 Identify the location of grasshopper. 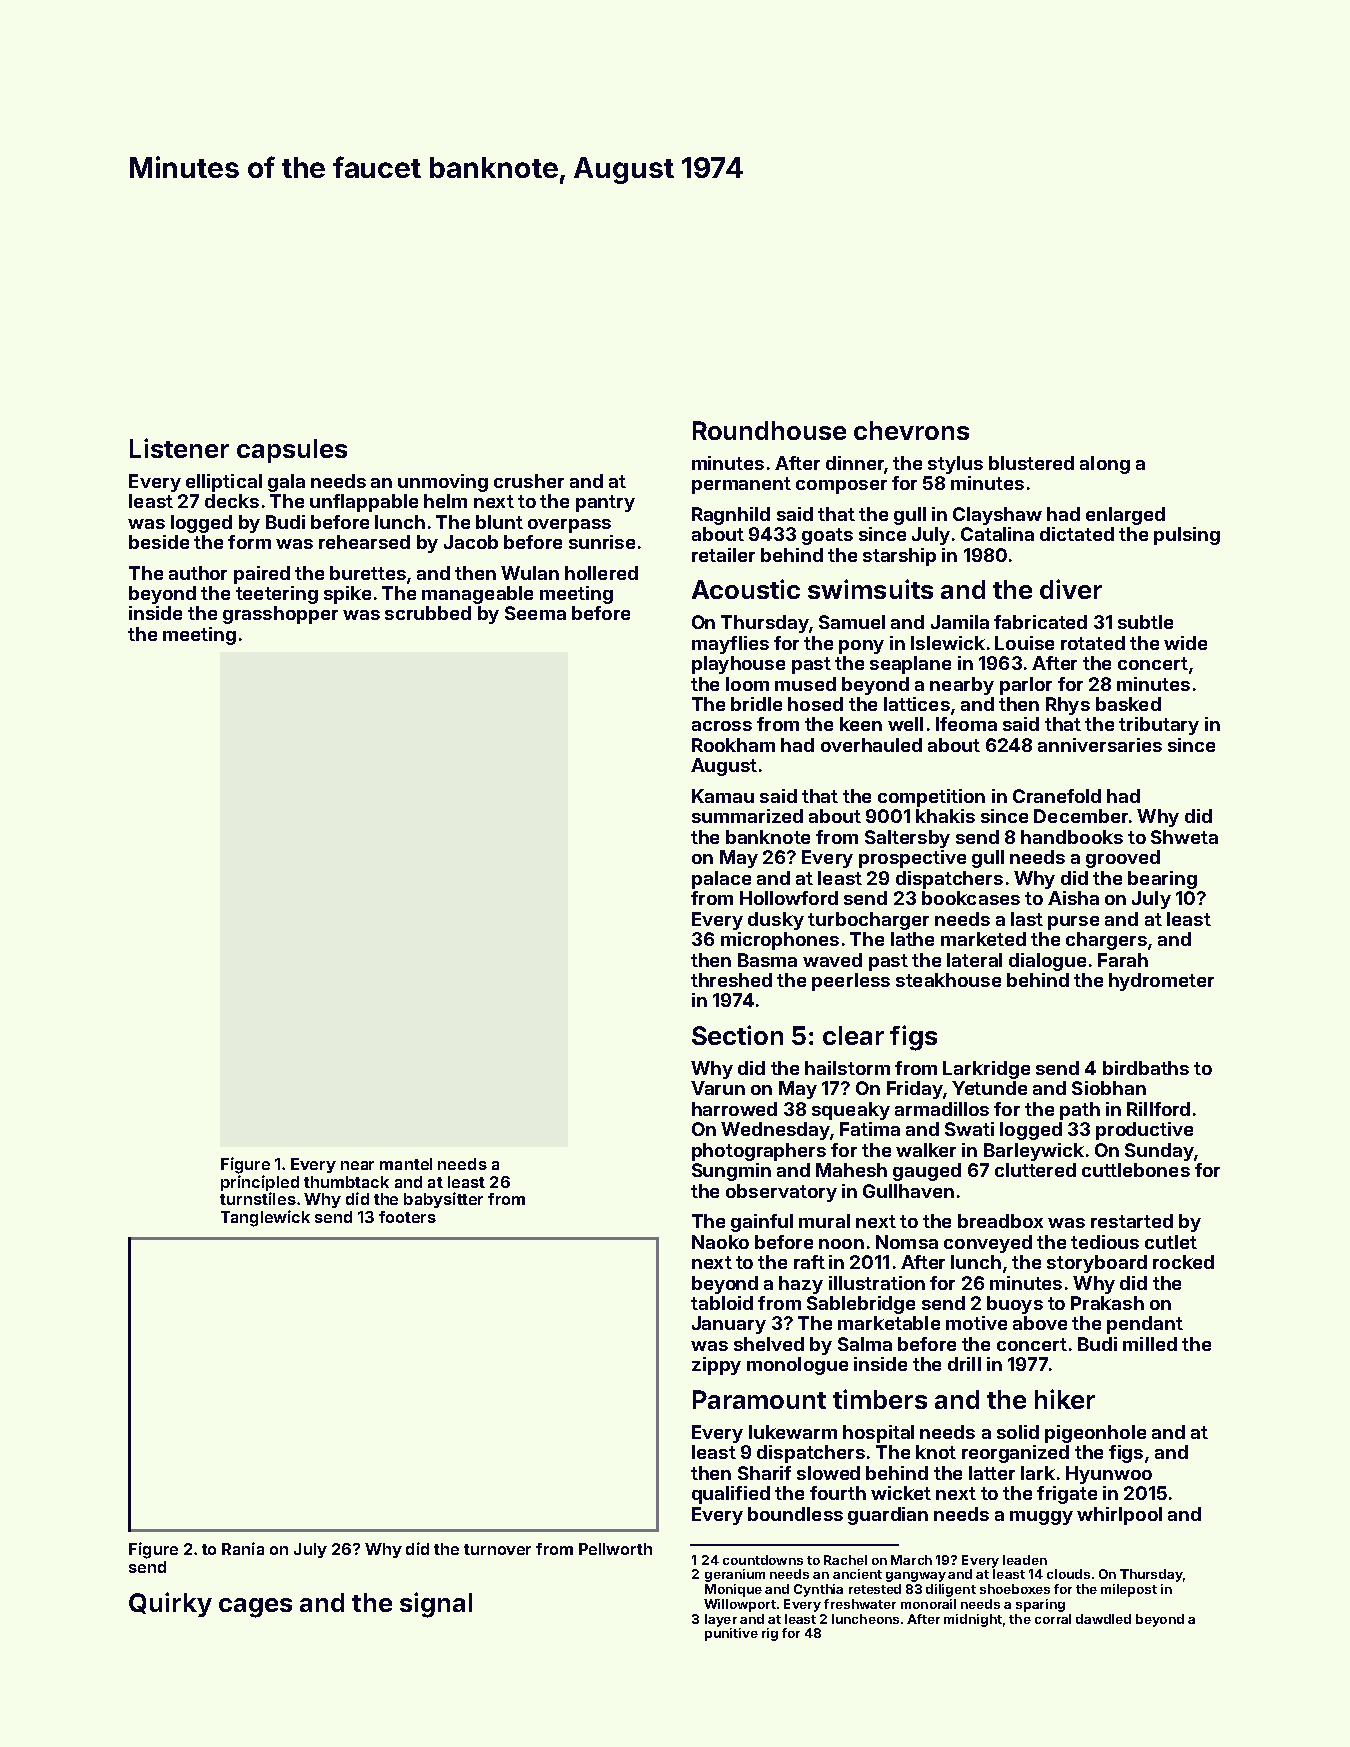
(280, 615).
